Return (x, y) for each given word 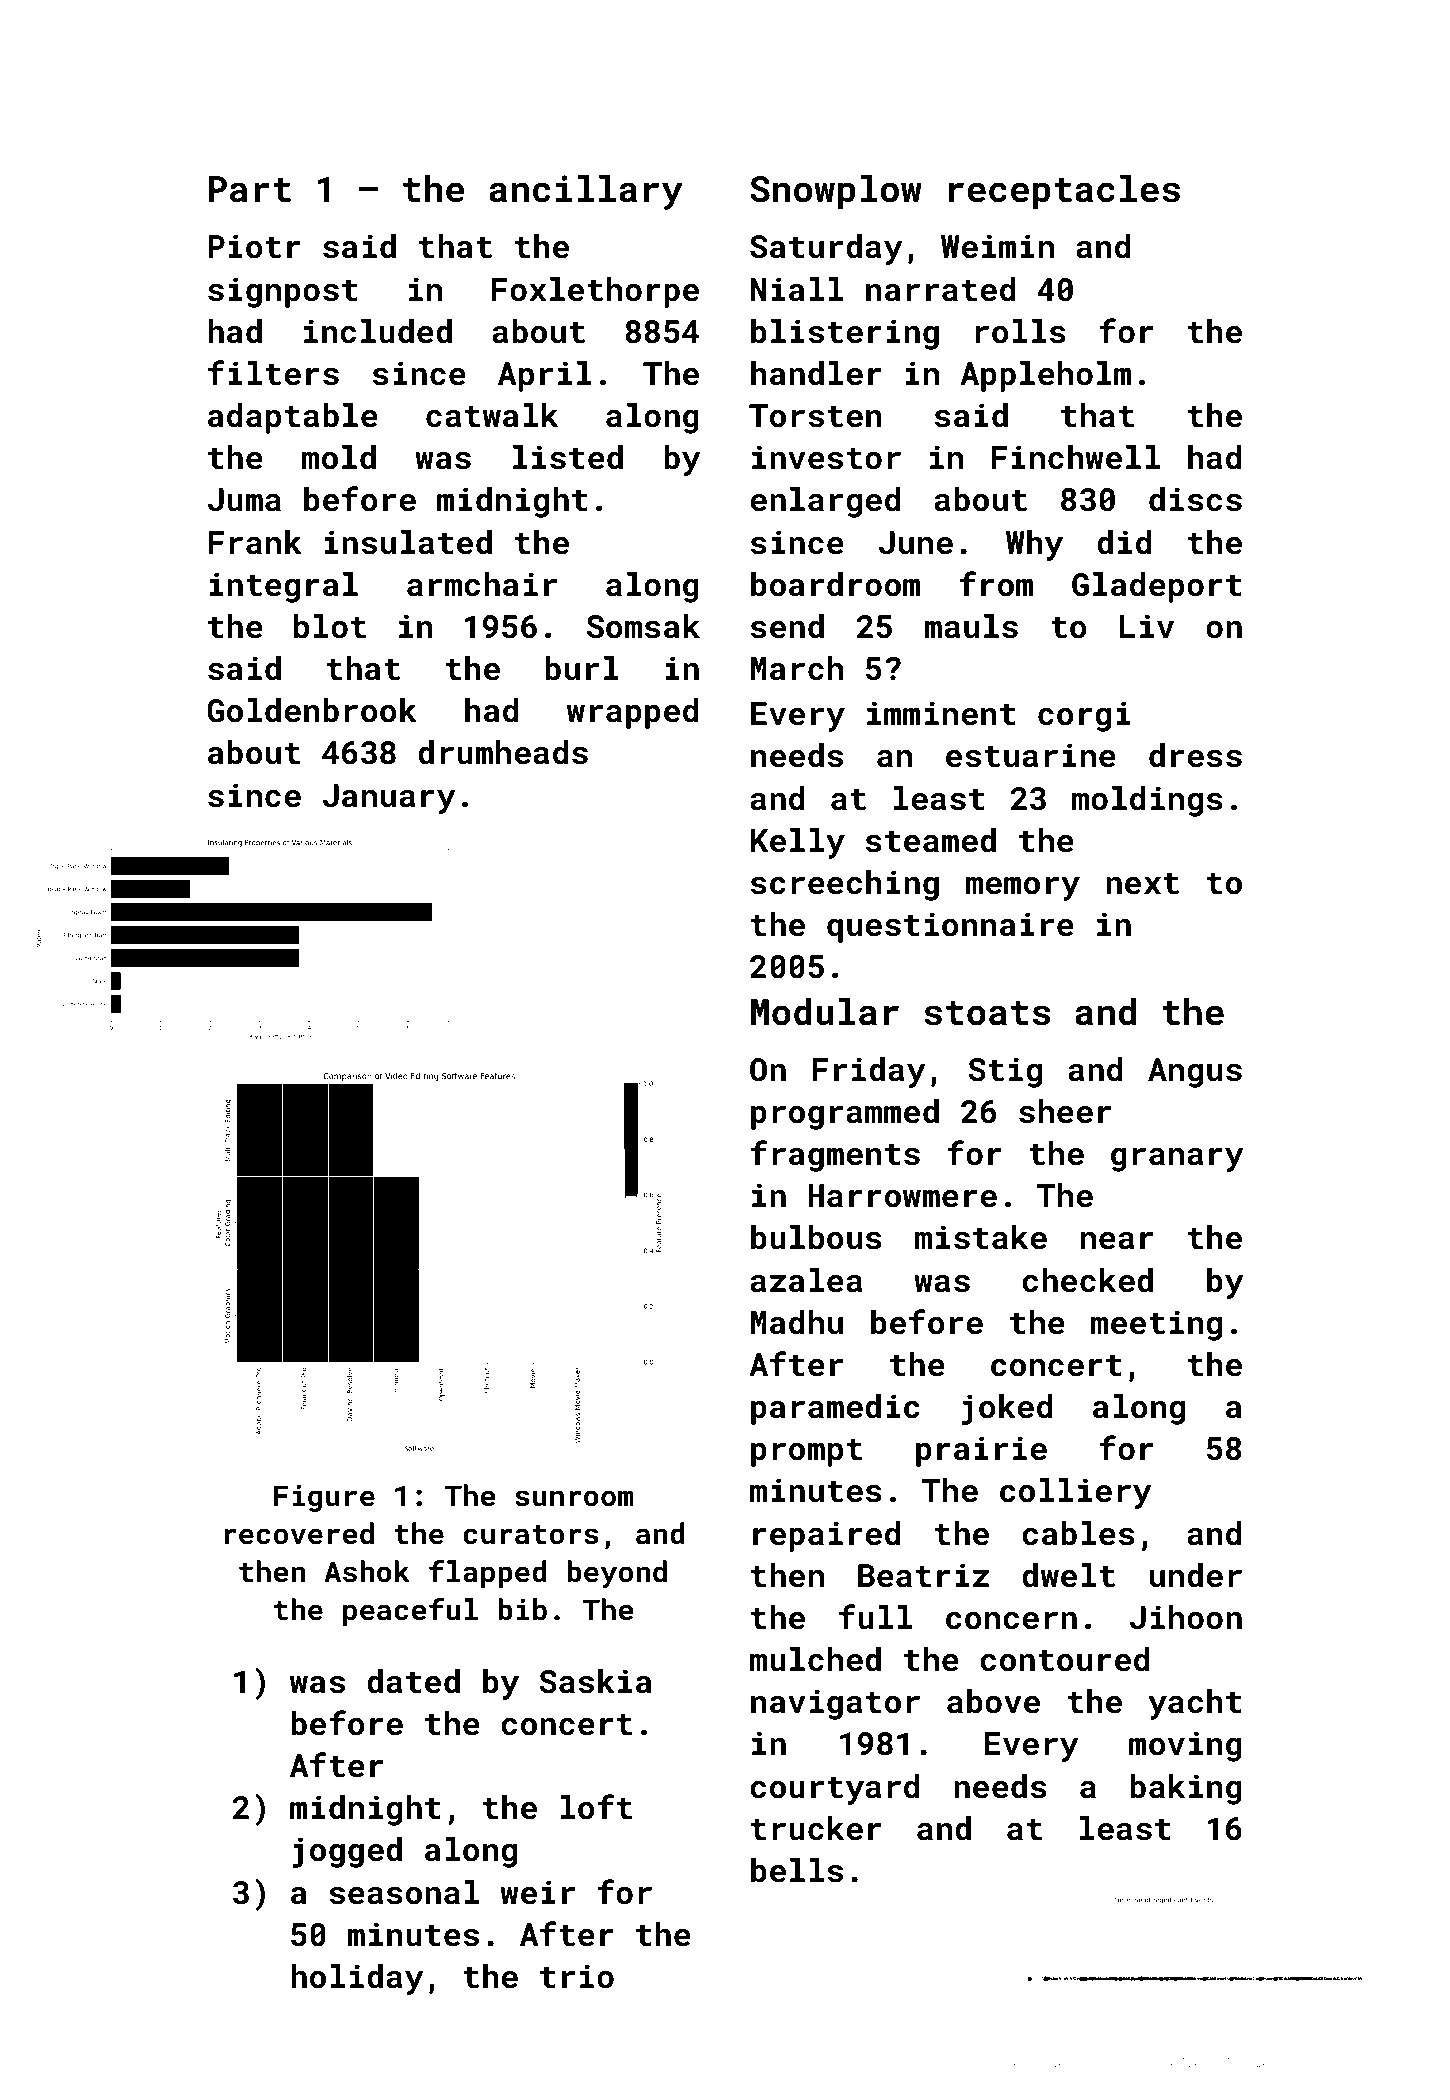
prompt (806, 1453)
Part (250, 189)
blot (330, 626)
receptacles (1064, 192)
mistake (981, 1237)
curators (531, 1535)
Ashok (367, 1571)
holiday (357, 1979)
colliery (1076, 1493)
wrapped (633, 713)
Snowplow (836, 192)
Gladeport (1157, 587)
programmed (845, 1114)
